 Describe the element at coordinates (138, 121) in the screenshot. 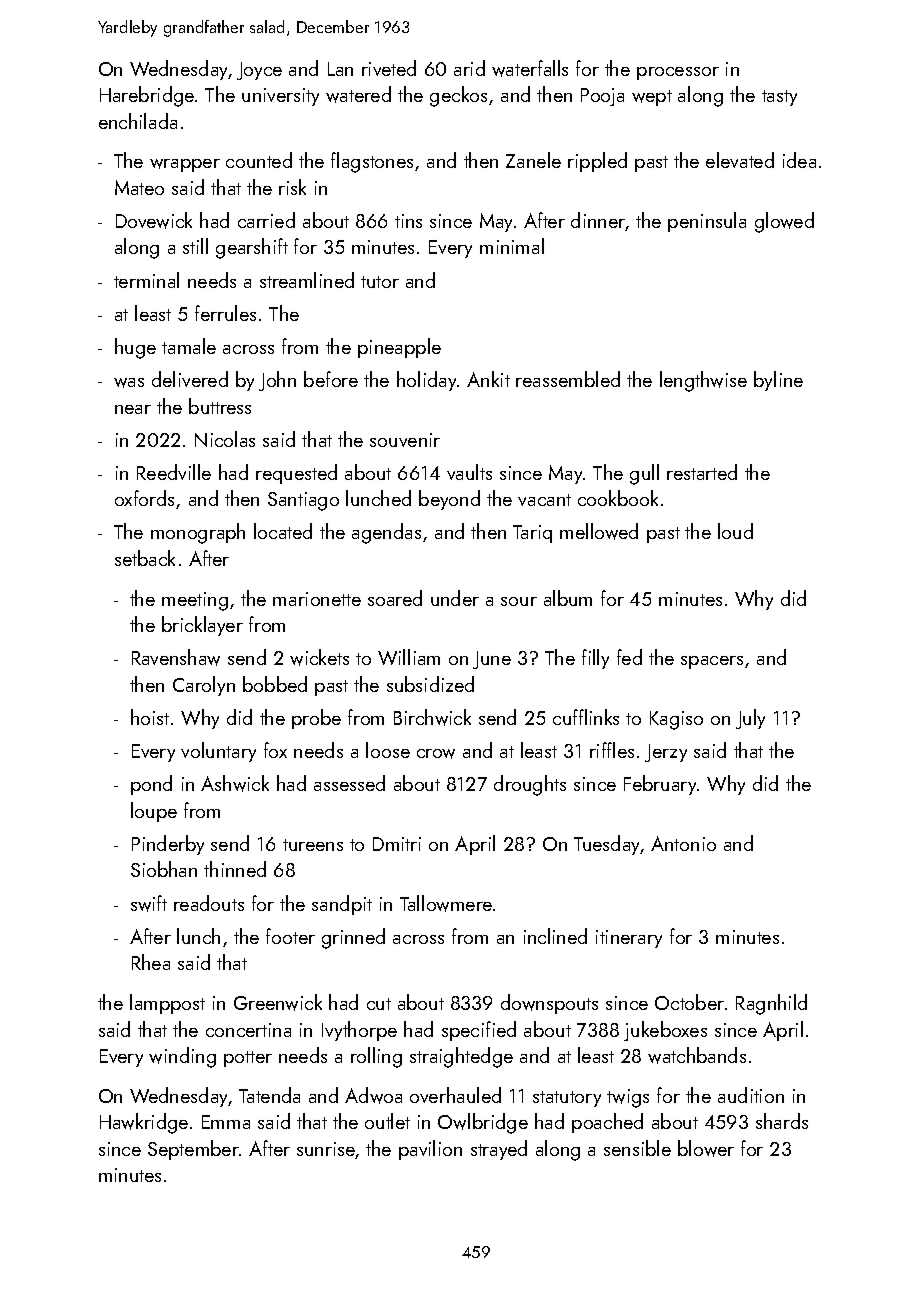

I see `enchilada` at that location.
